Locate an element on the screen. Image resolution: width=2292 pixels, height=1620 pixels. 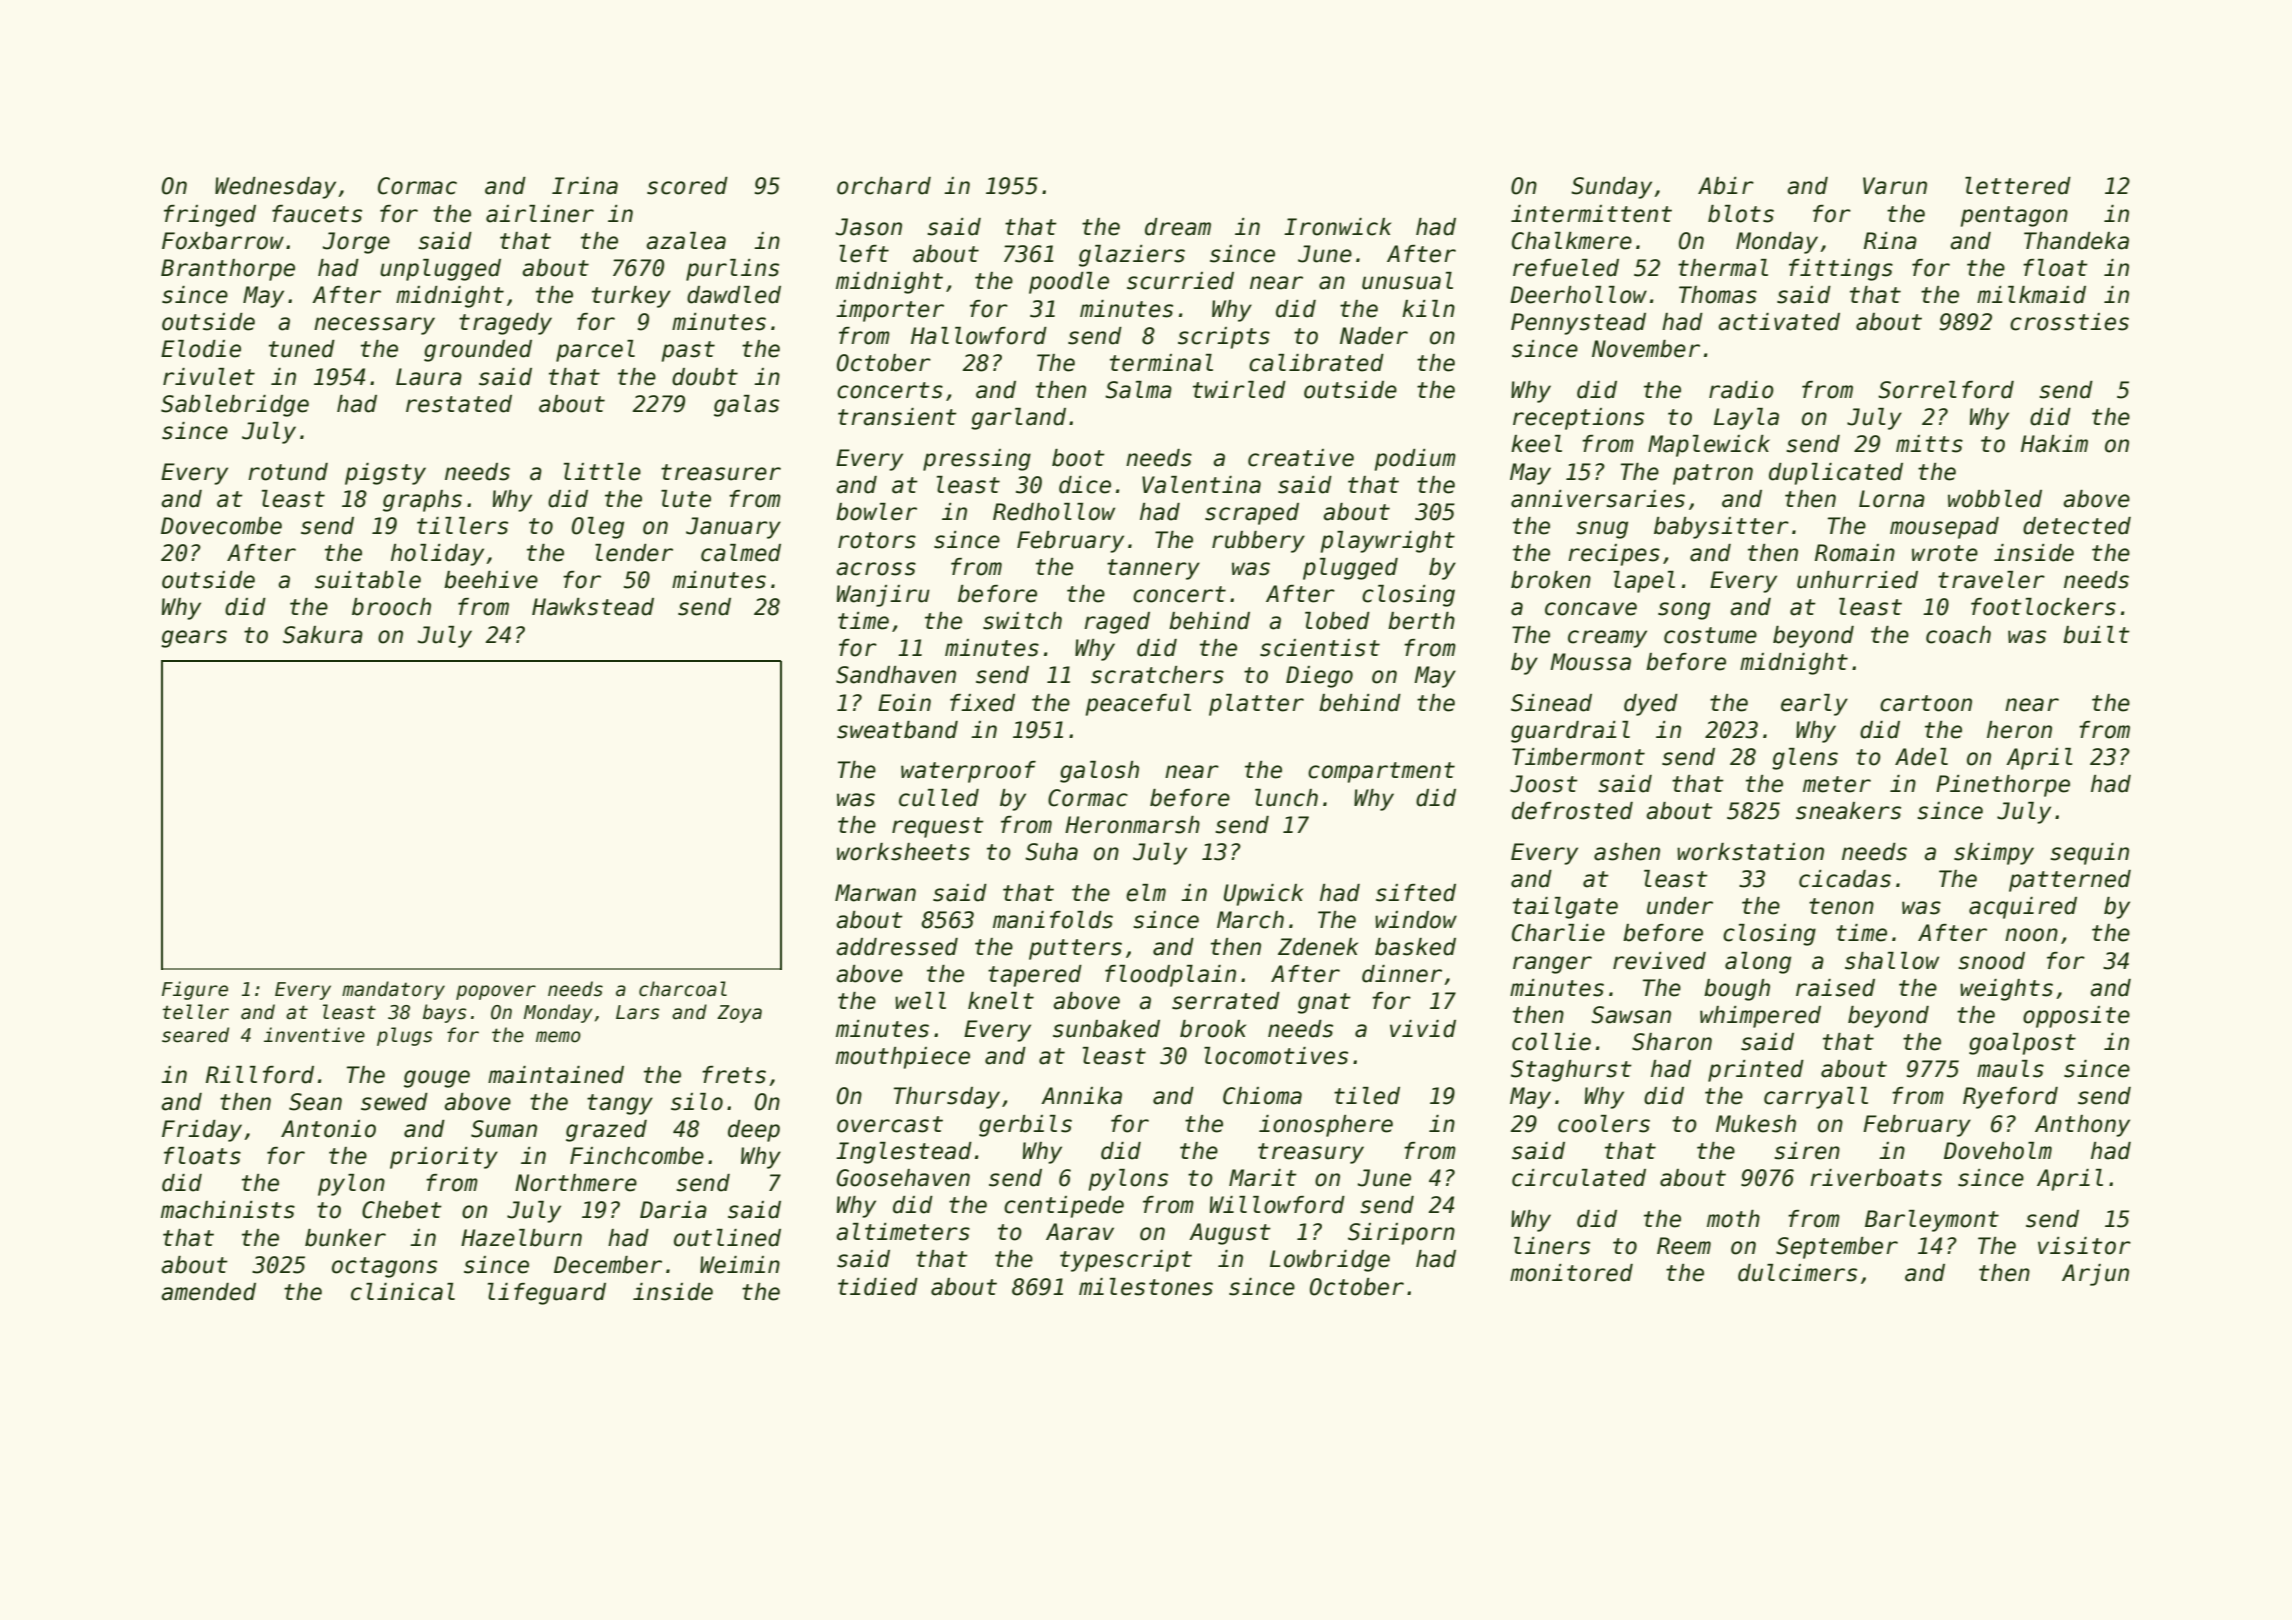
tannery is located at coordinates (1153, 569).
